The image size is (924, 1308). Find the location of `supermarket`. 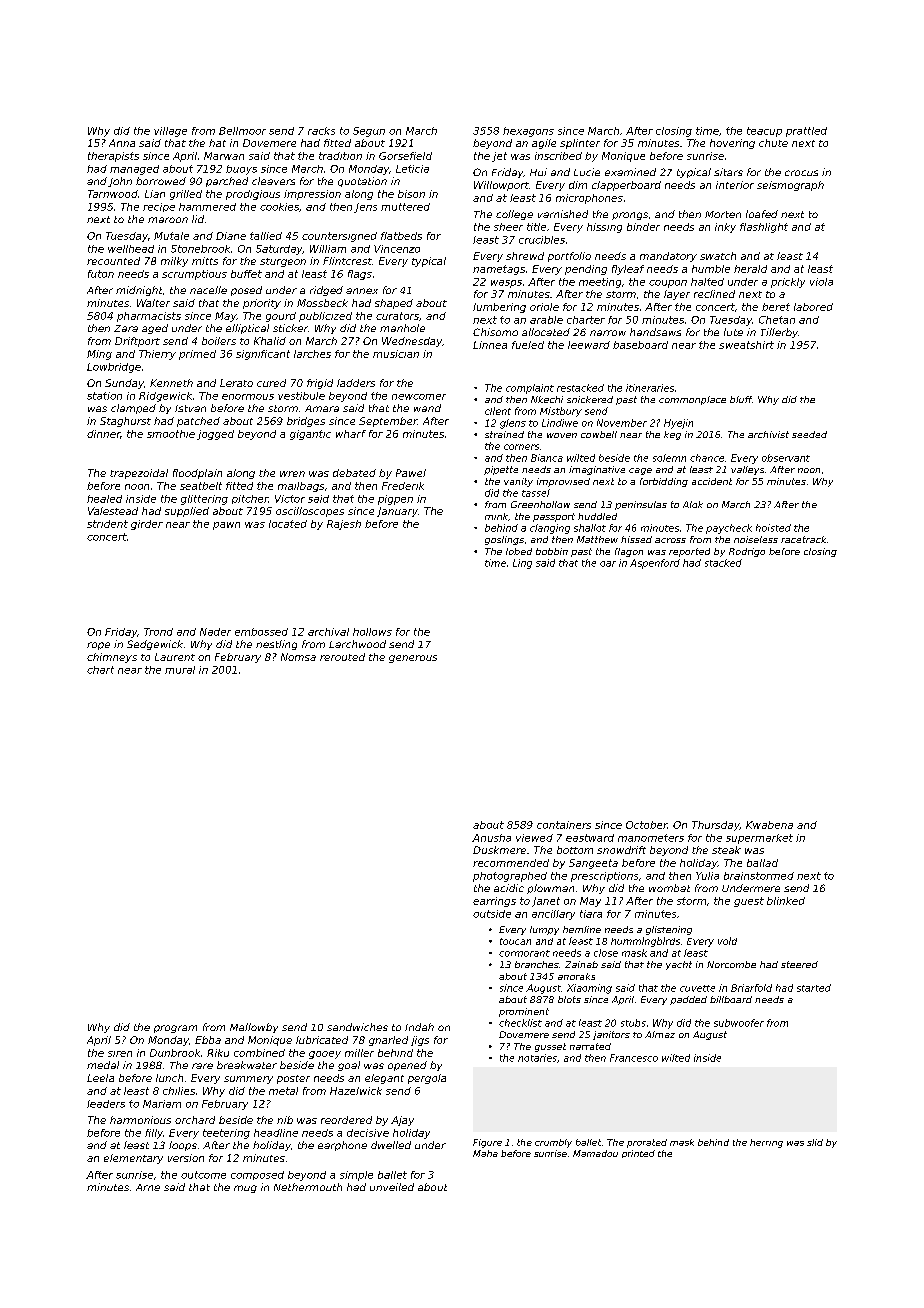

supermarket is located at coordinates (759, 839).
